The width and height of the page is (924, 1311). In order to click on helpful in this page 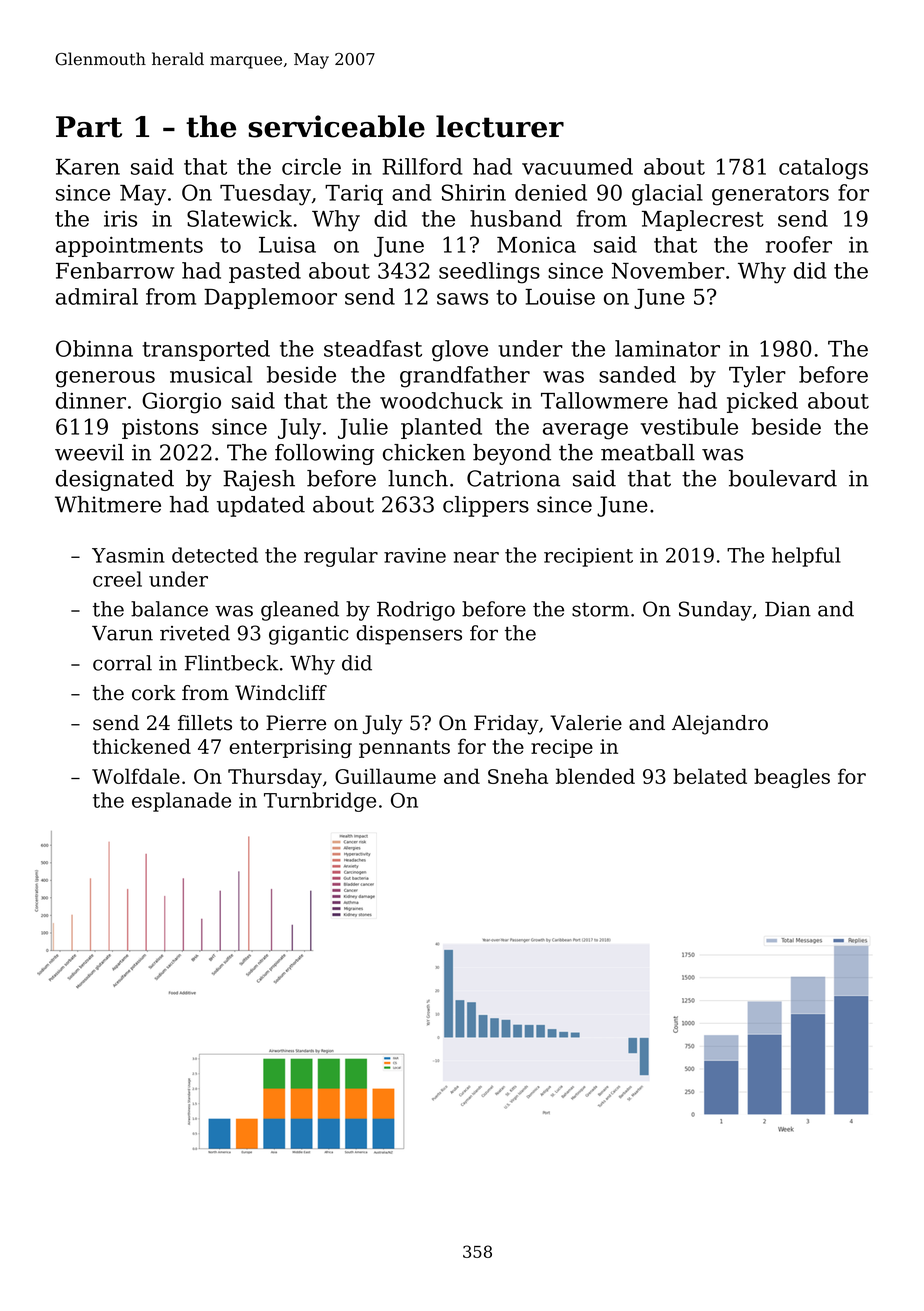, I will do `click(806, 557)`.
